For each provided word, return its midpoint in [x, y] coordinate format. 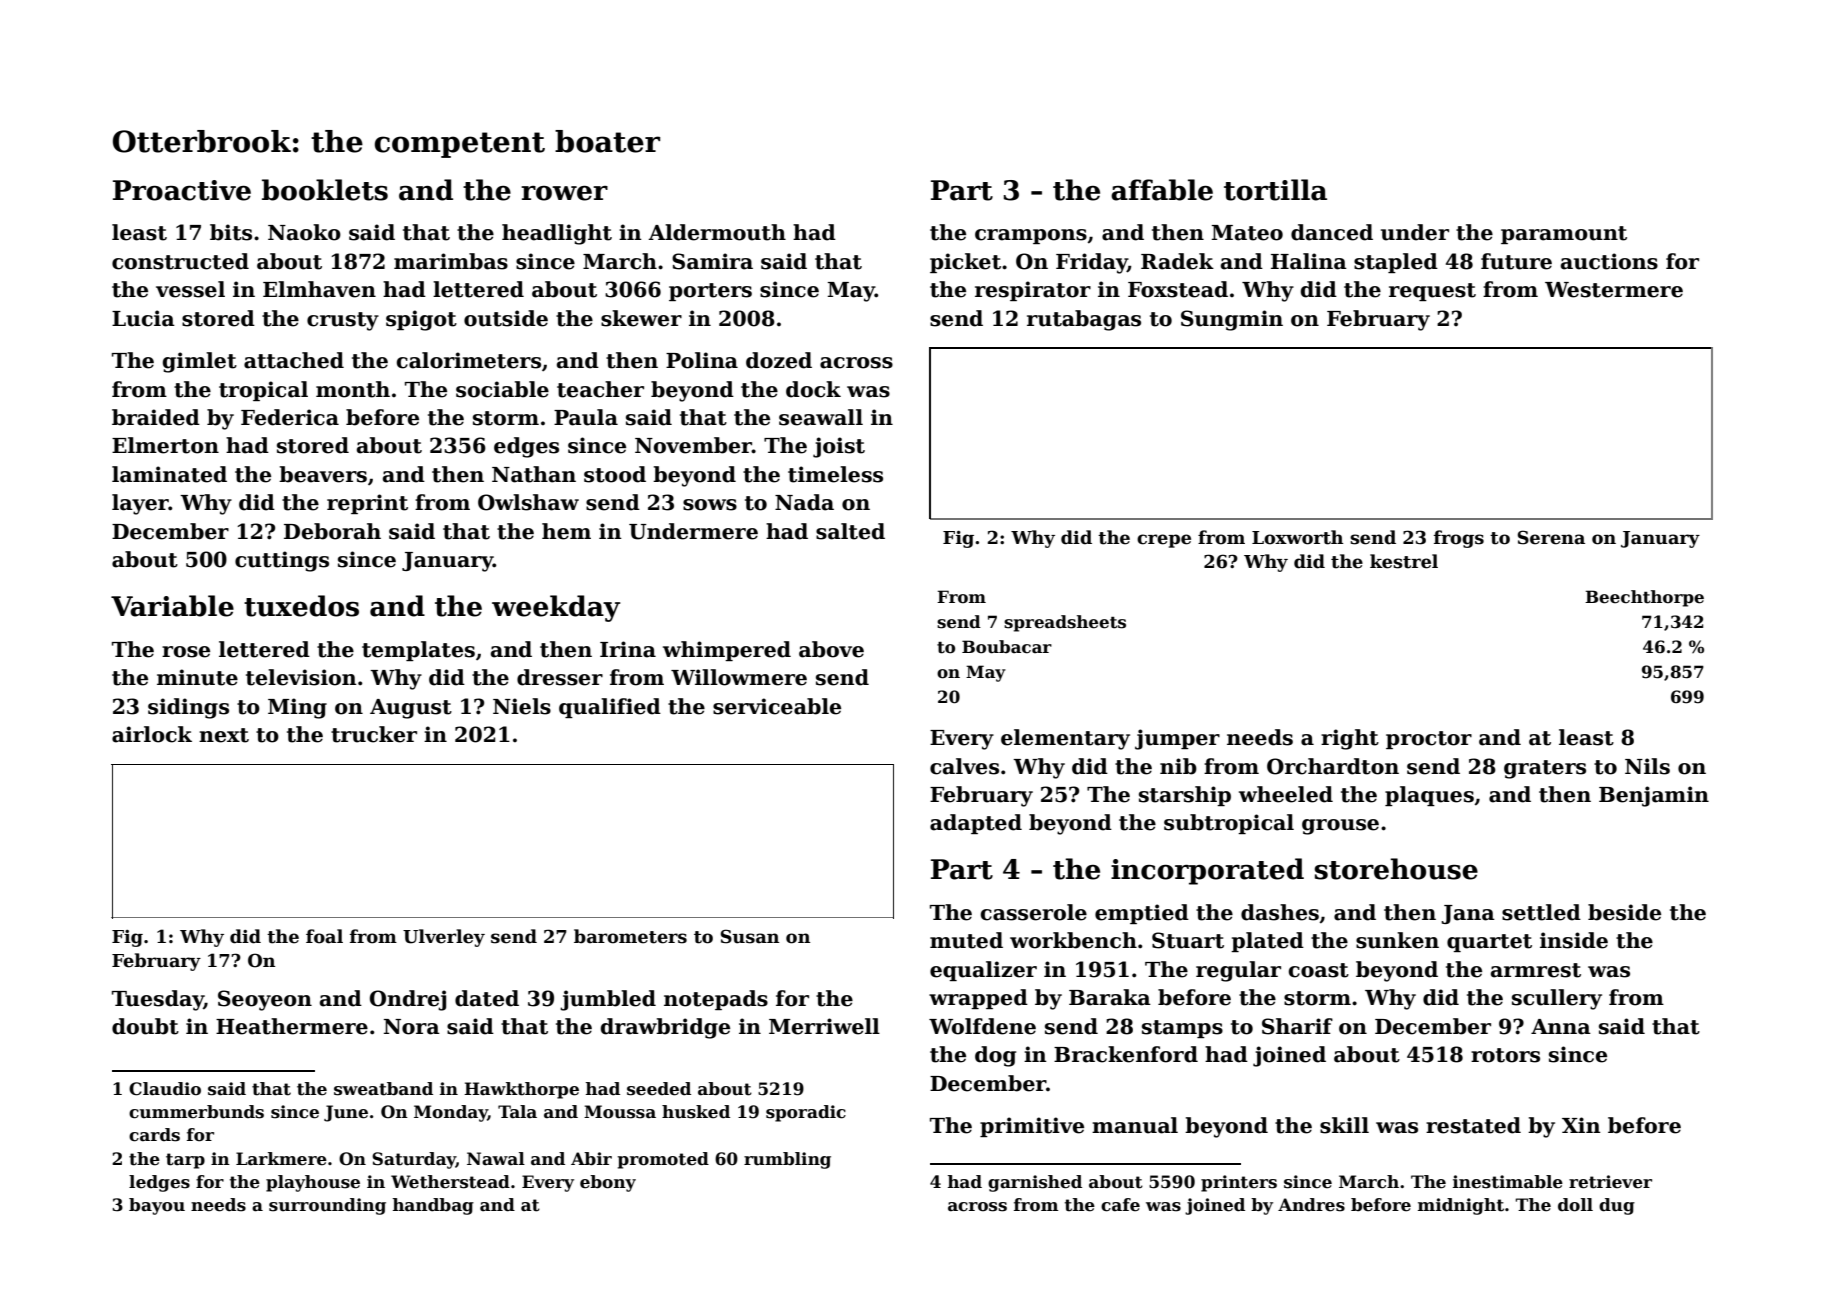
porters [710, 292]
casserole [1034, 912]
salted [850, 531]
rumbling [787, 1160]
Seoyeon [265, 1000]
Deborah [332, 531]
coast [1319, 970]
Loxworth [1297, 537]
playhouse [313, 1183]
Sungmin [1232, 320]
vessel [190, 289]
